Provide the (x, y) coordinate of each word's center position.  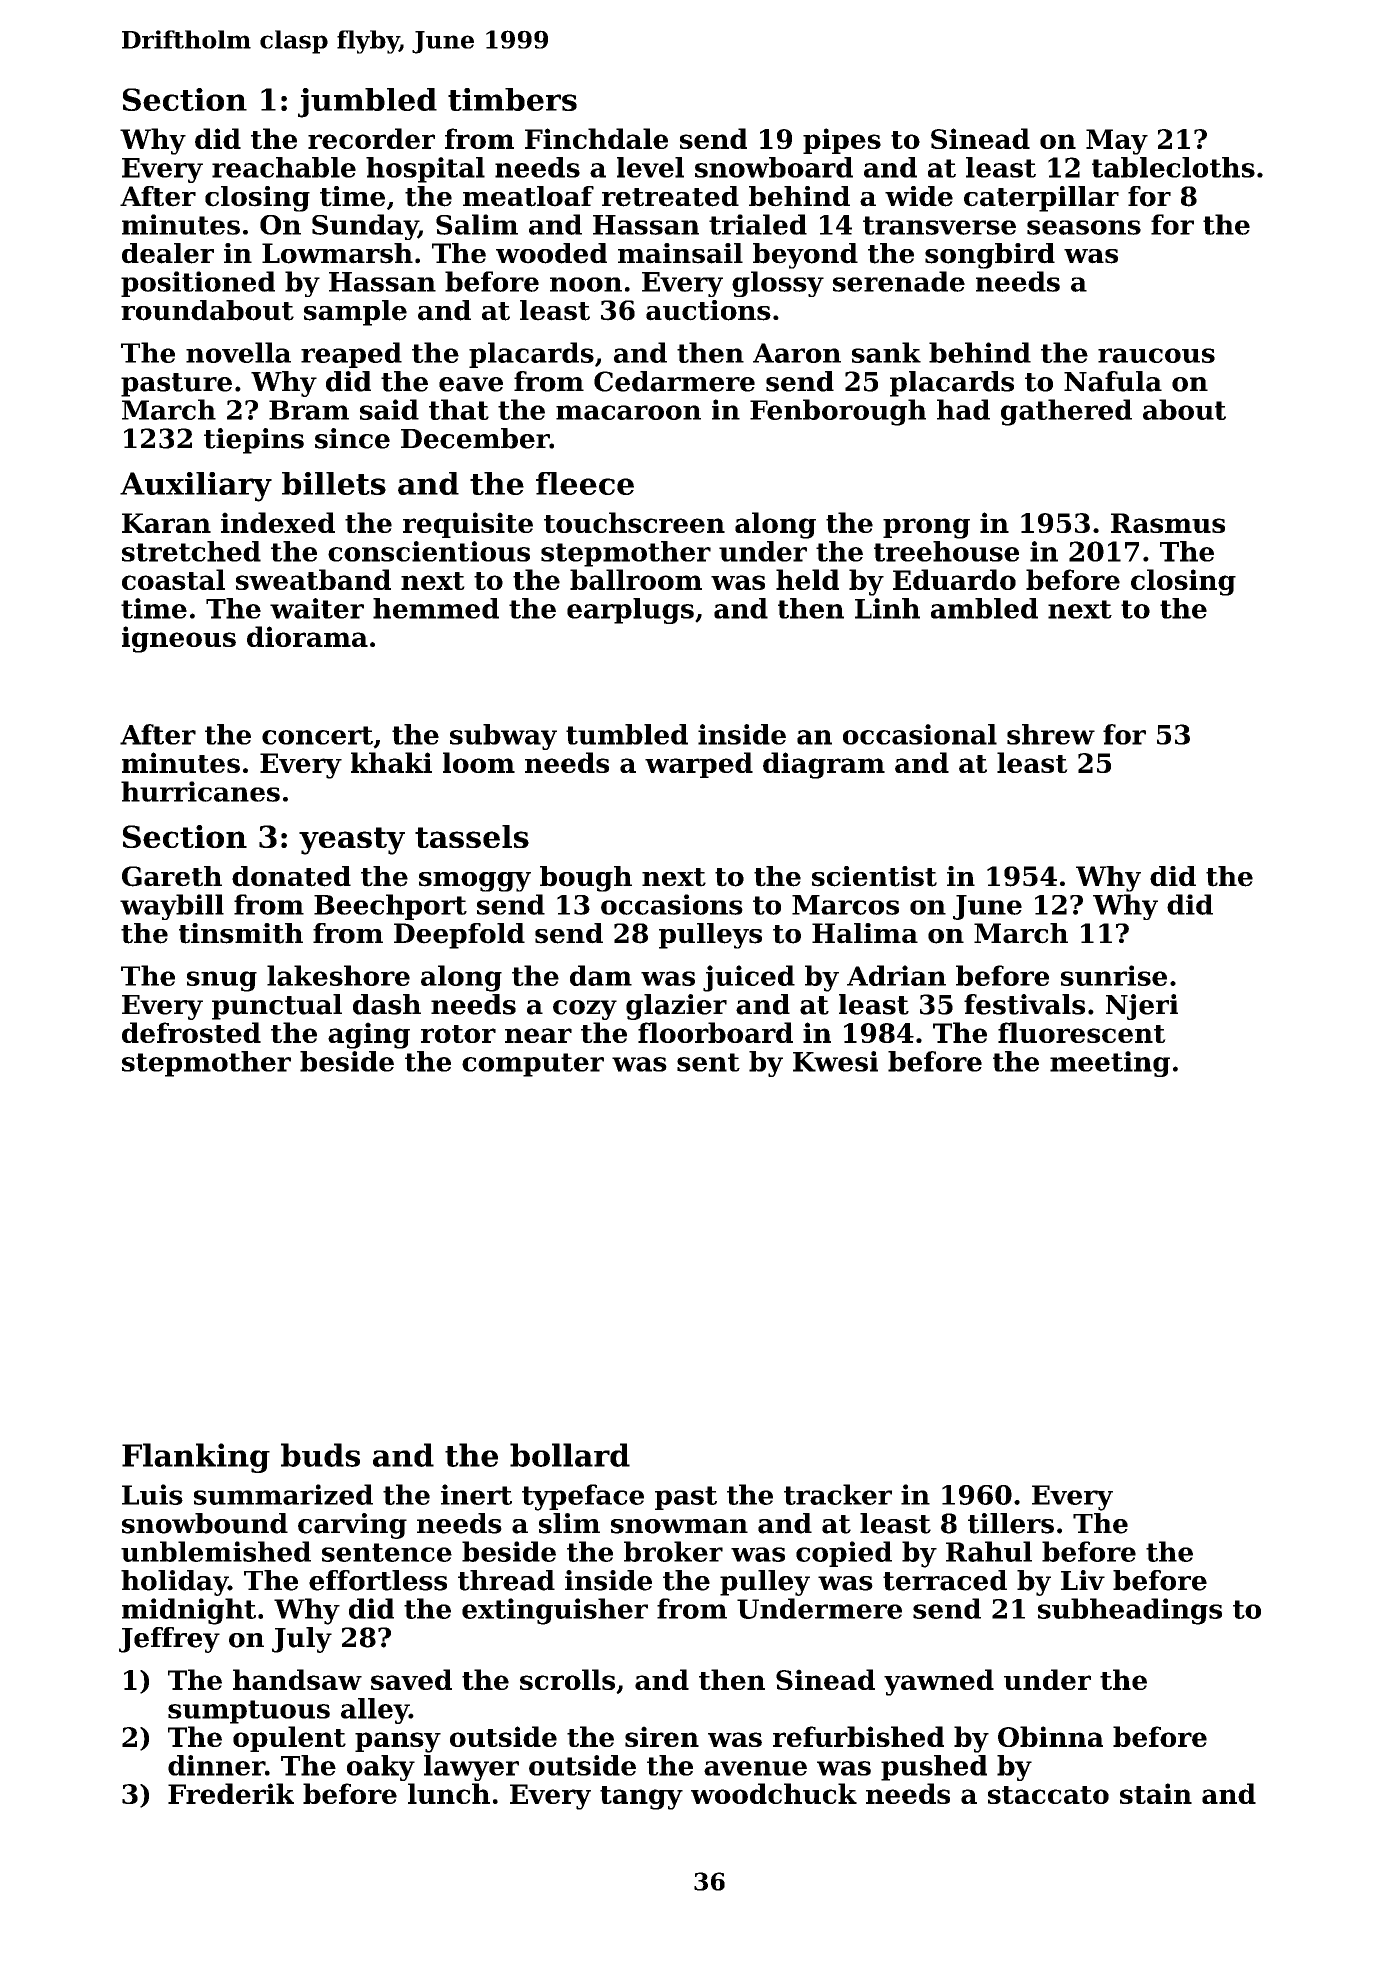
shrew (1051, 734)
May (1117, 142)
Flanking (196, 1458)
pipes (842, 141)
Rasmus (1168, 523)
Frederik (231, 1793)
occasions (672, 904)
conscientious (429, 551)
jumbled (367, 103)
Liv (1083, 1580)
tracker (838, 1494)
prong (926, 528)
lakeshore (338, 975)
